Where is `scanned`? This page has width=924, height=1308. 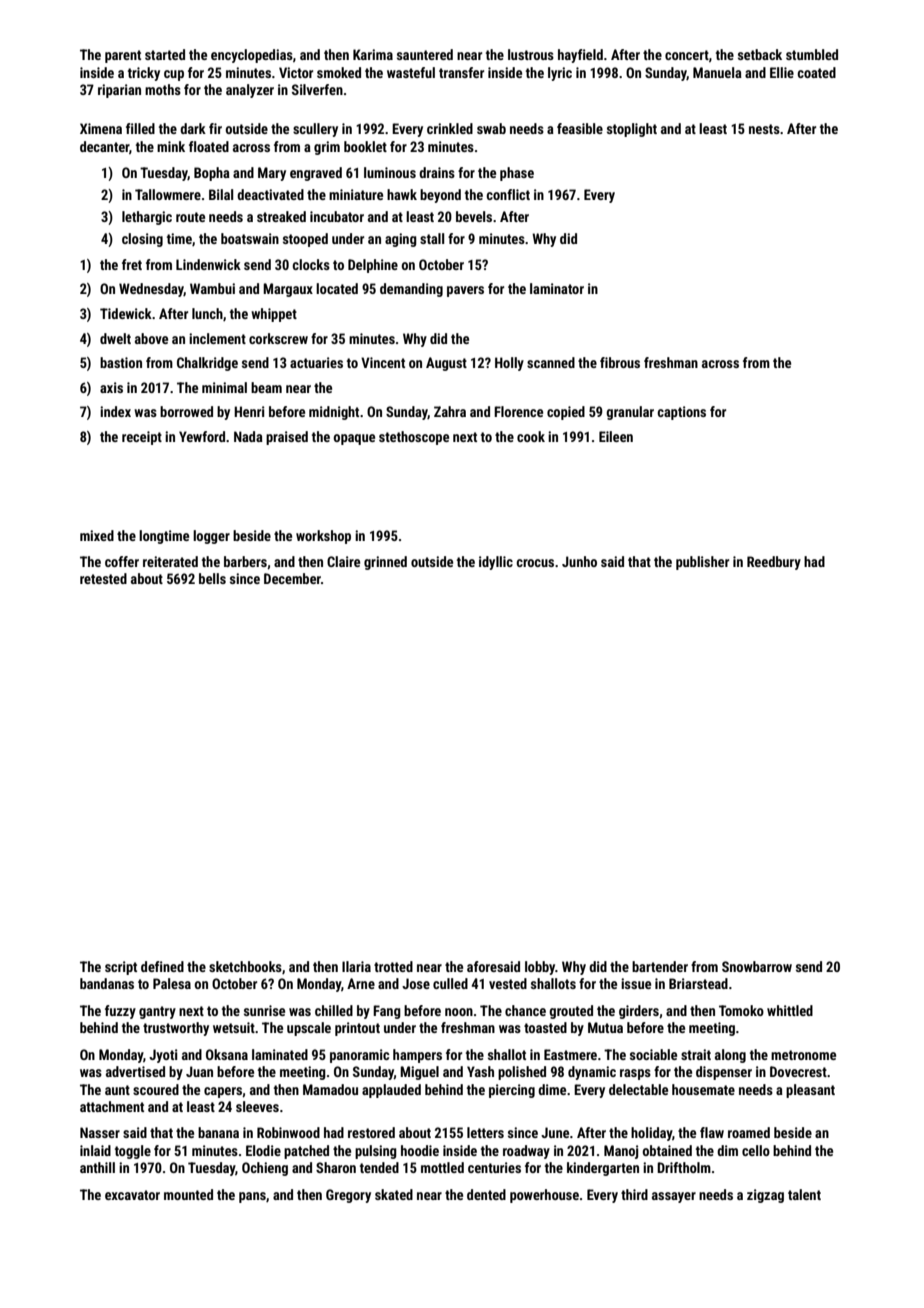 scanned is located at coordinates (551, 362).
